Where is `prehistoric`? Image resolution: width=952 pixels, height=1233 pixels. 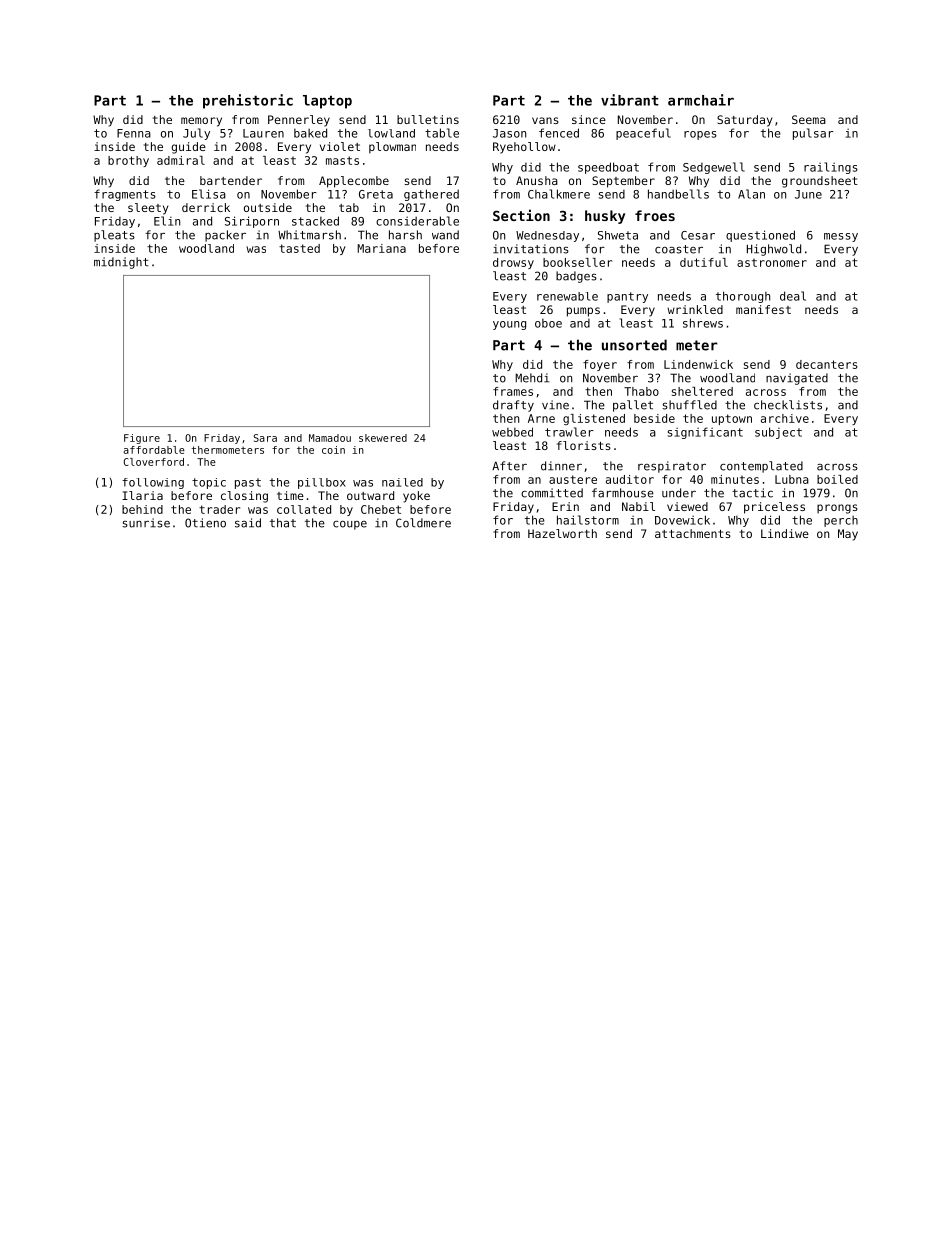 prehistoric is located at coordinates (248, 101).
